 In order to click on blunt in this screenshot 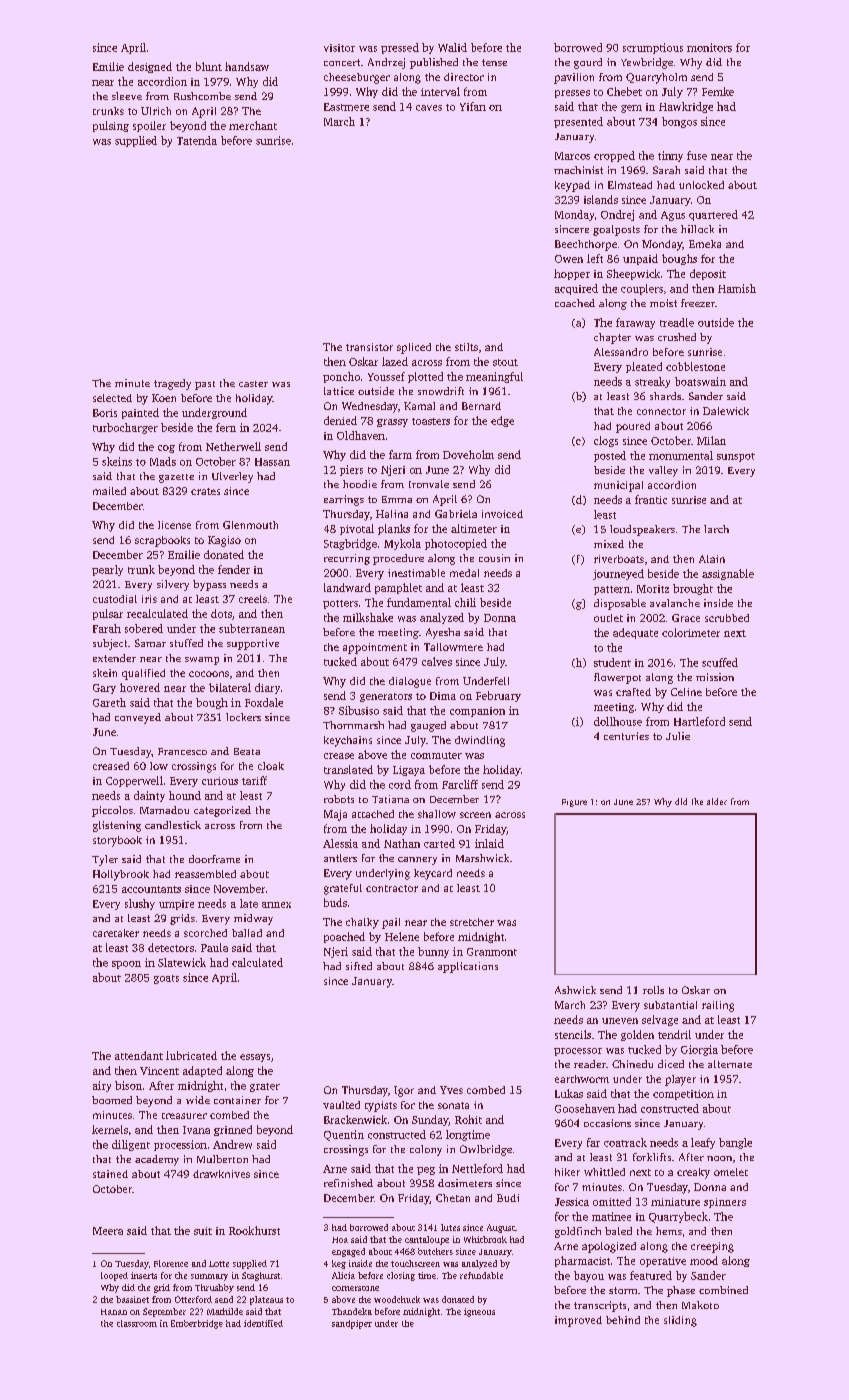, I will do `click(209, 66)`.
